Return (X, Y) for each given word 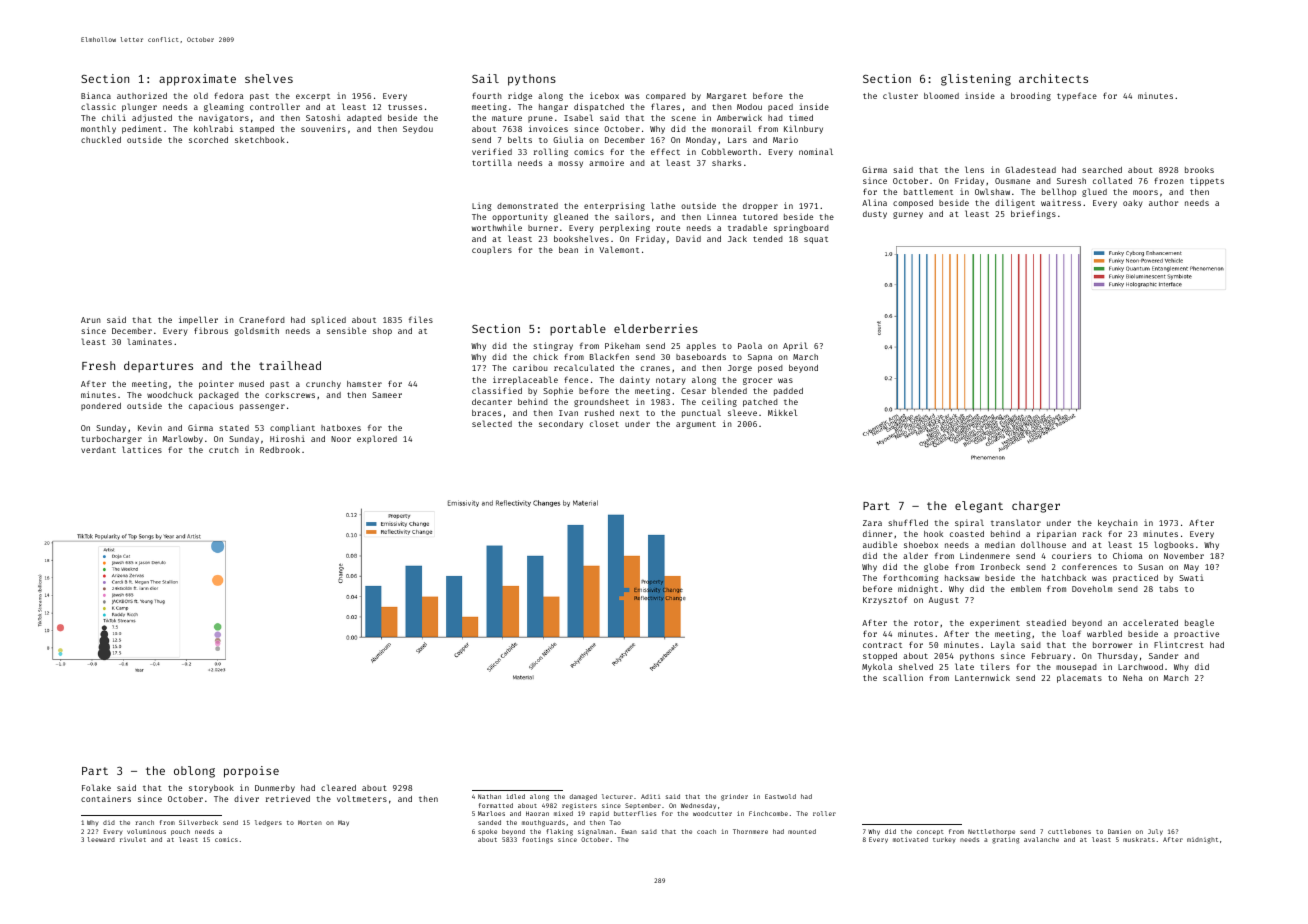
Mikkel (782, 412)
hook (933, 534)
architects (1053, 78)
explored (377, 439)
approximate (197, 80)
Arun (91, 320)
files (421, 319)
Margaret (727, 97)
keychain (1118, 523)
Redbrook (280, 450)
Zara (872, 523)
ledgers (268, 823)
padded (788, 392)
